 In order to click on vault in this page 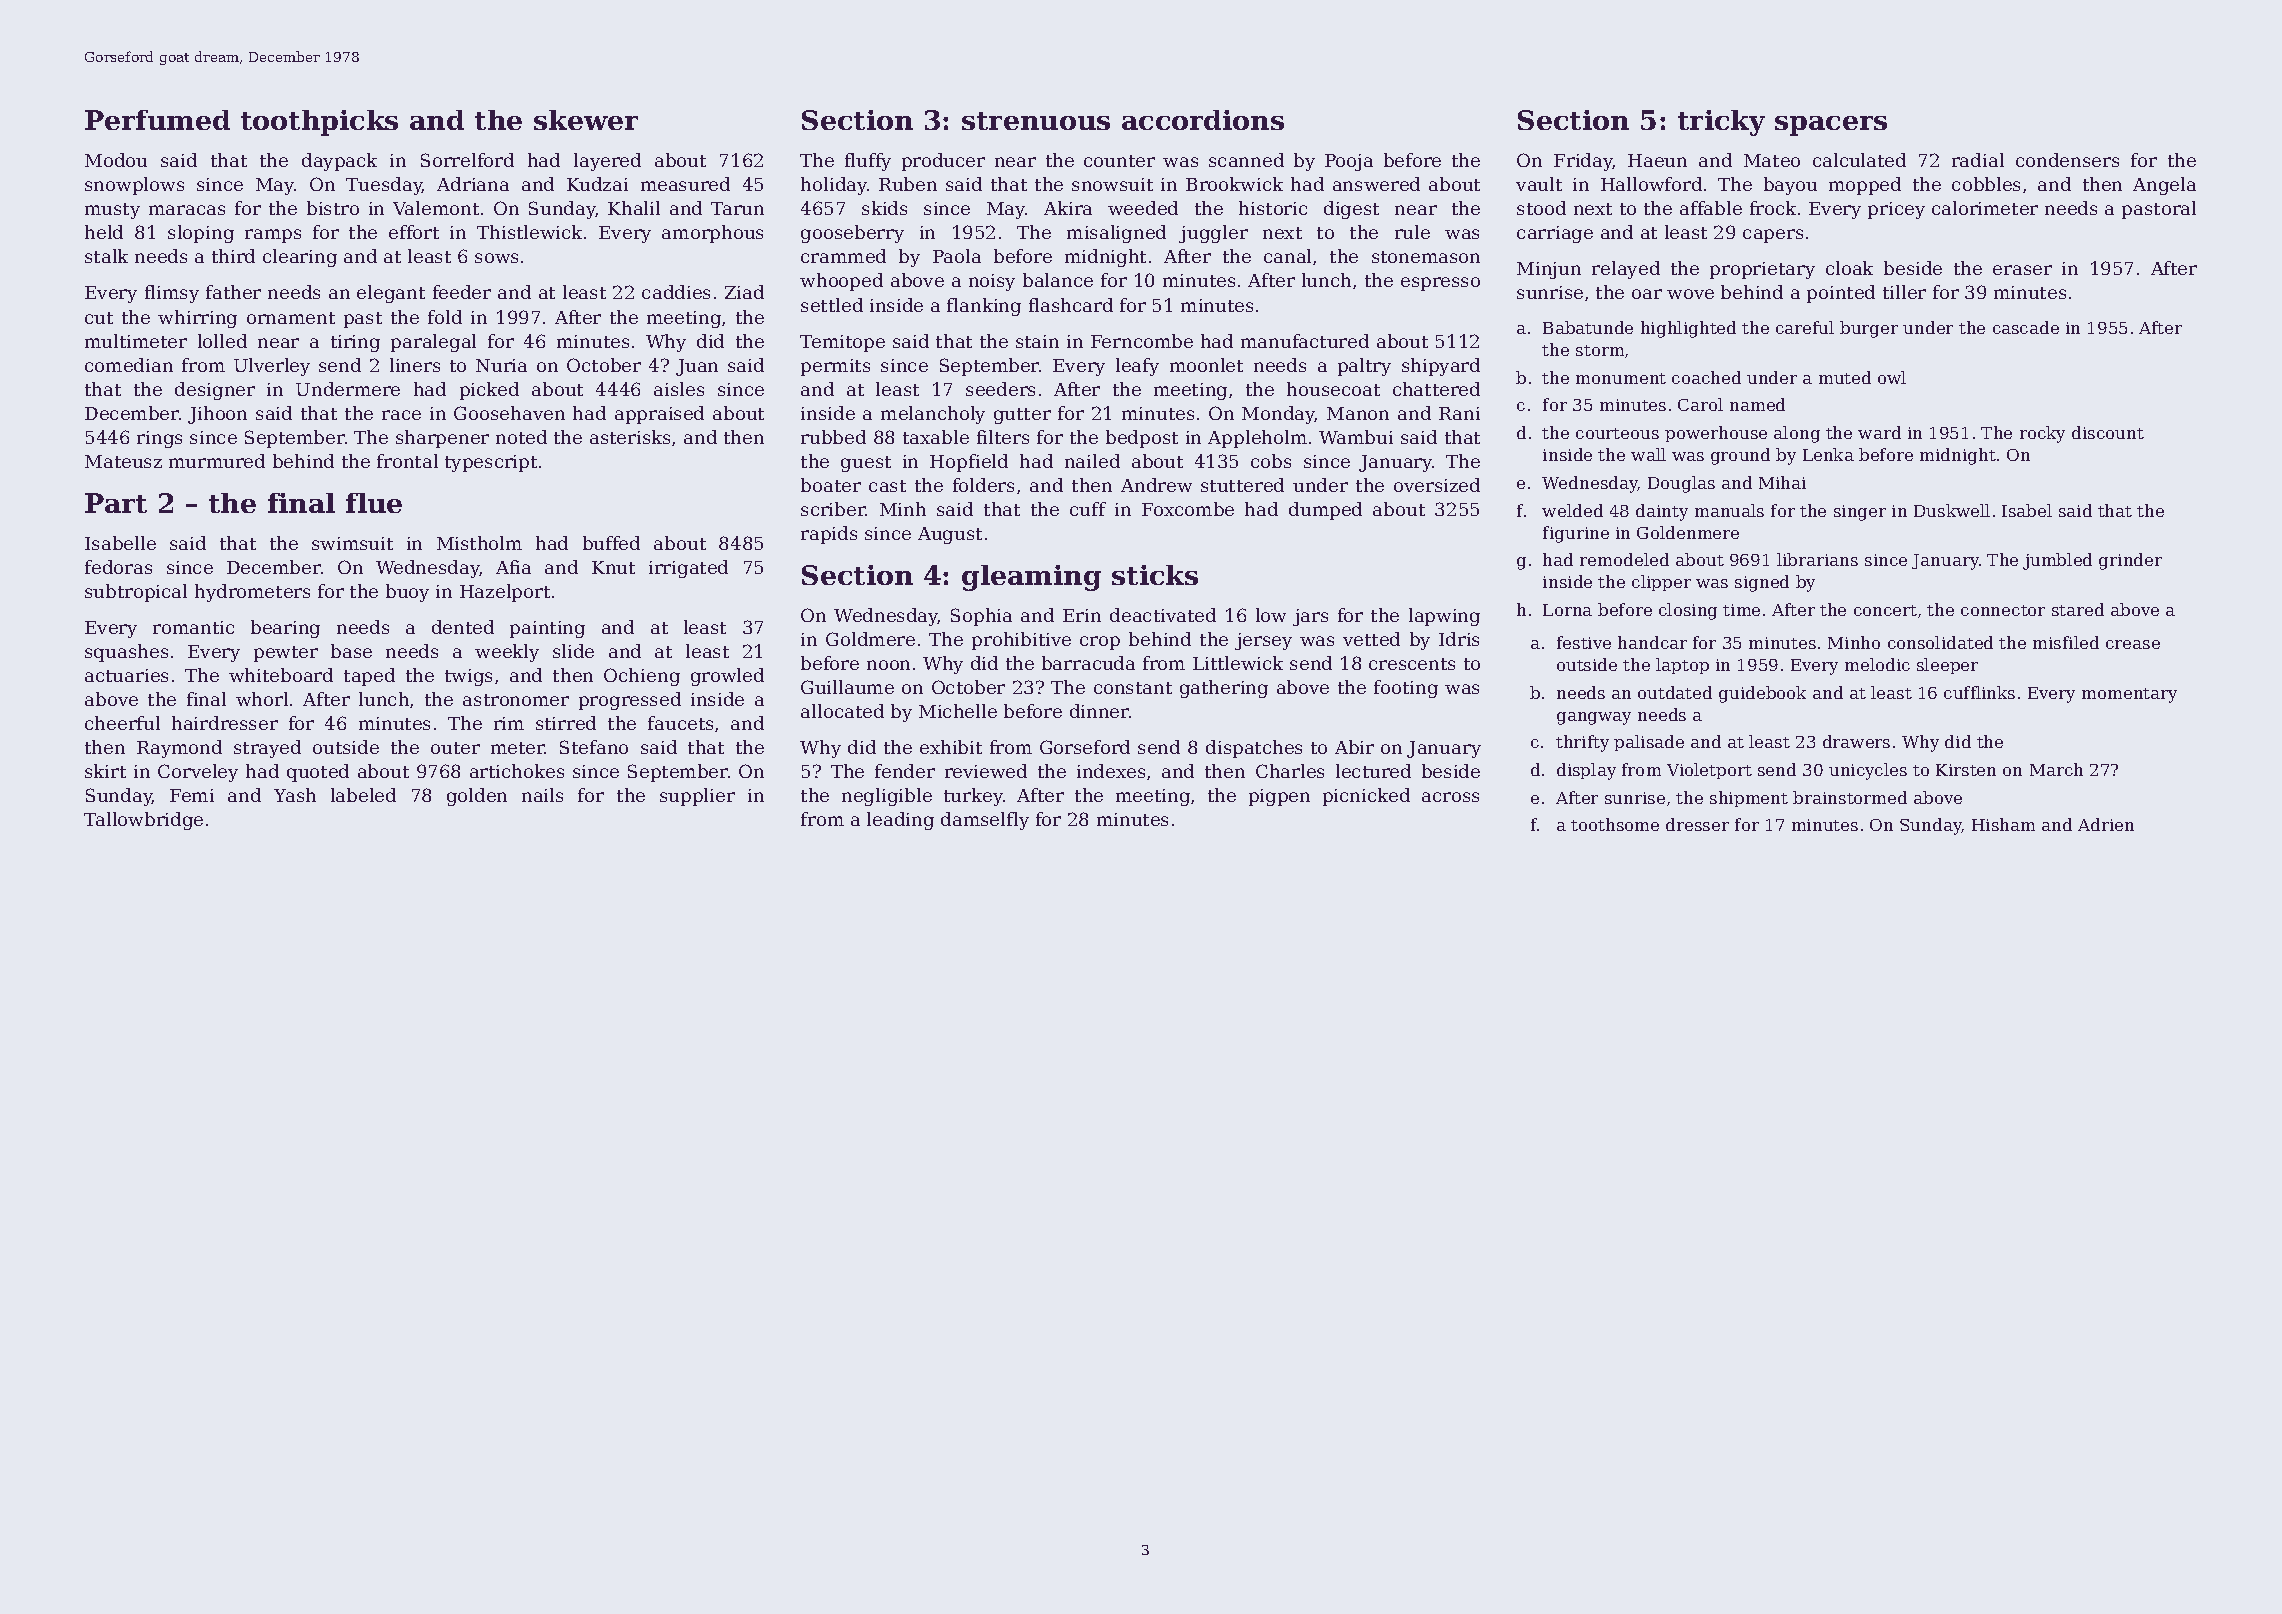, I will do `click(1539, 184)`.
